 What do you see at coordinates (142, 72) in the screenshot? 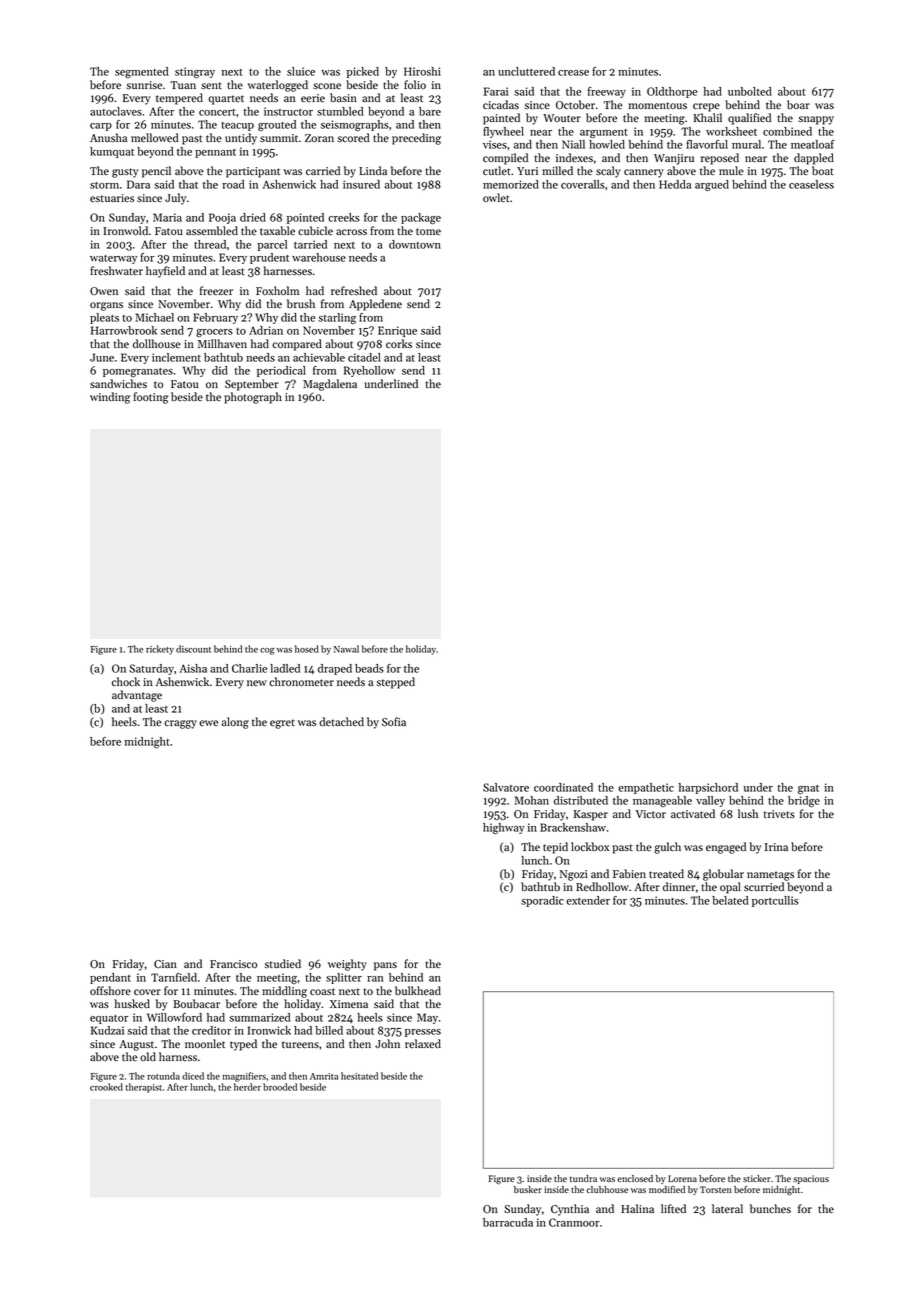
I see `segmented` at bounding box center [142, 72].
